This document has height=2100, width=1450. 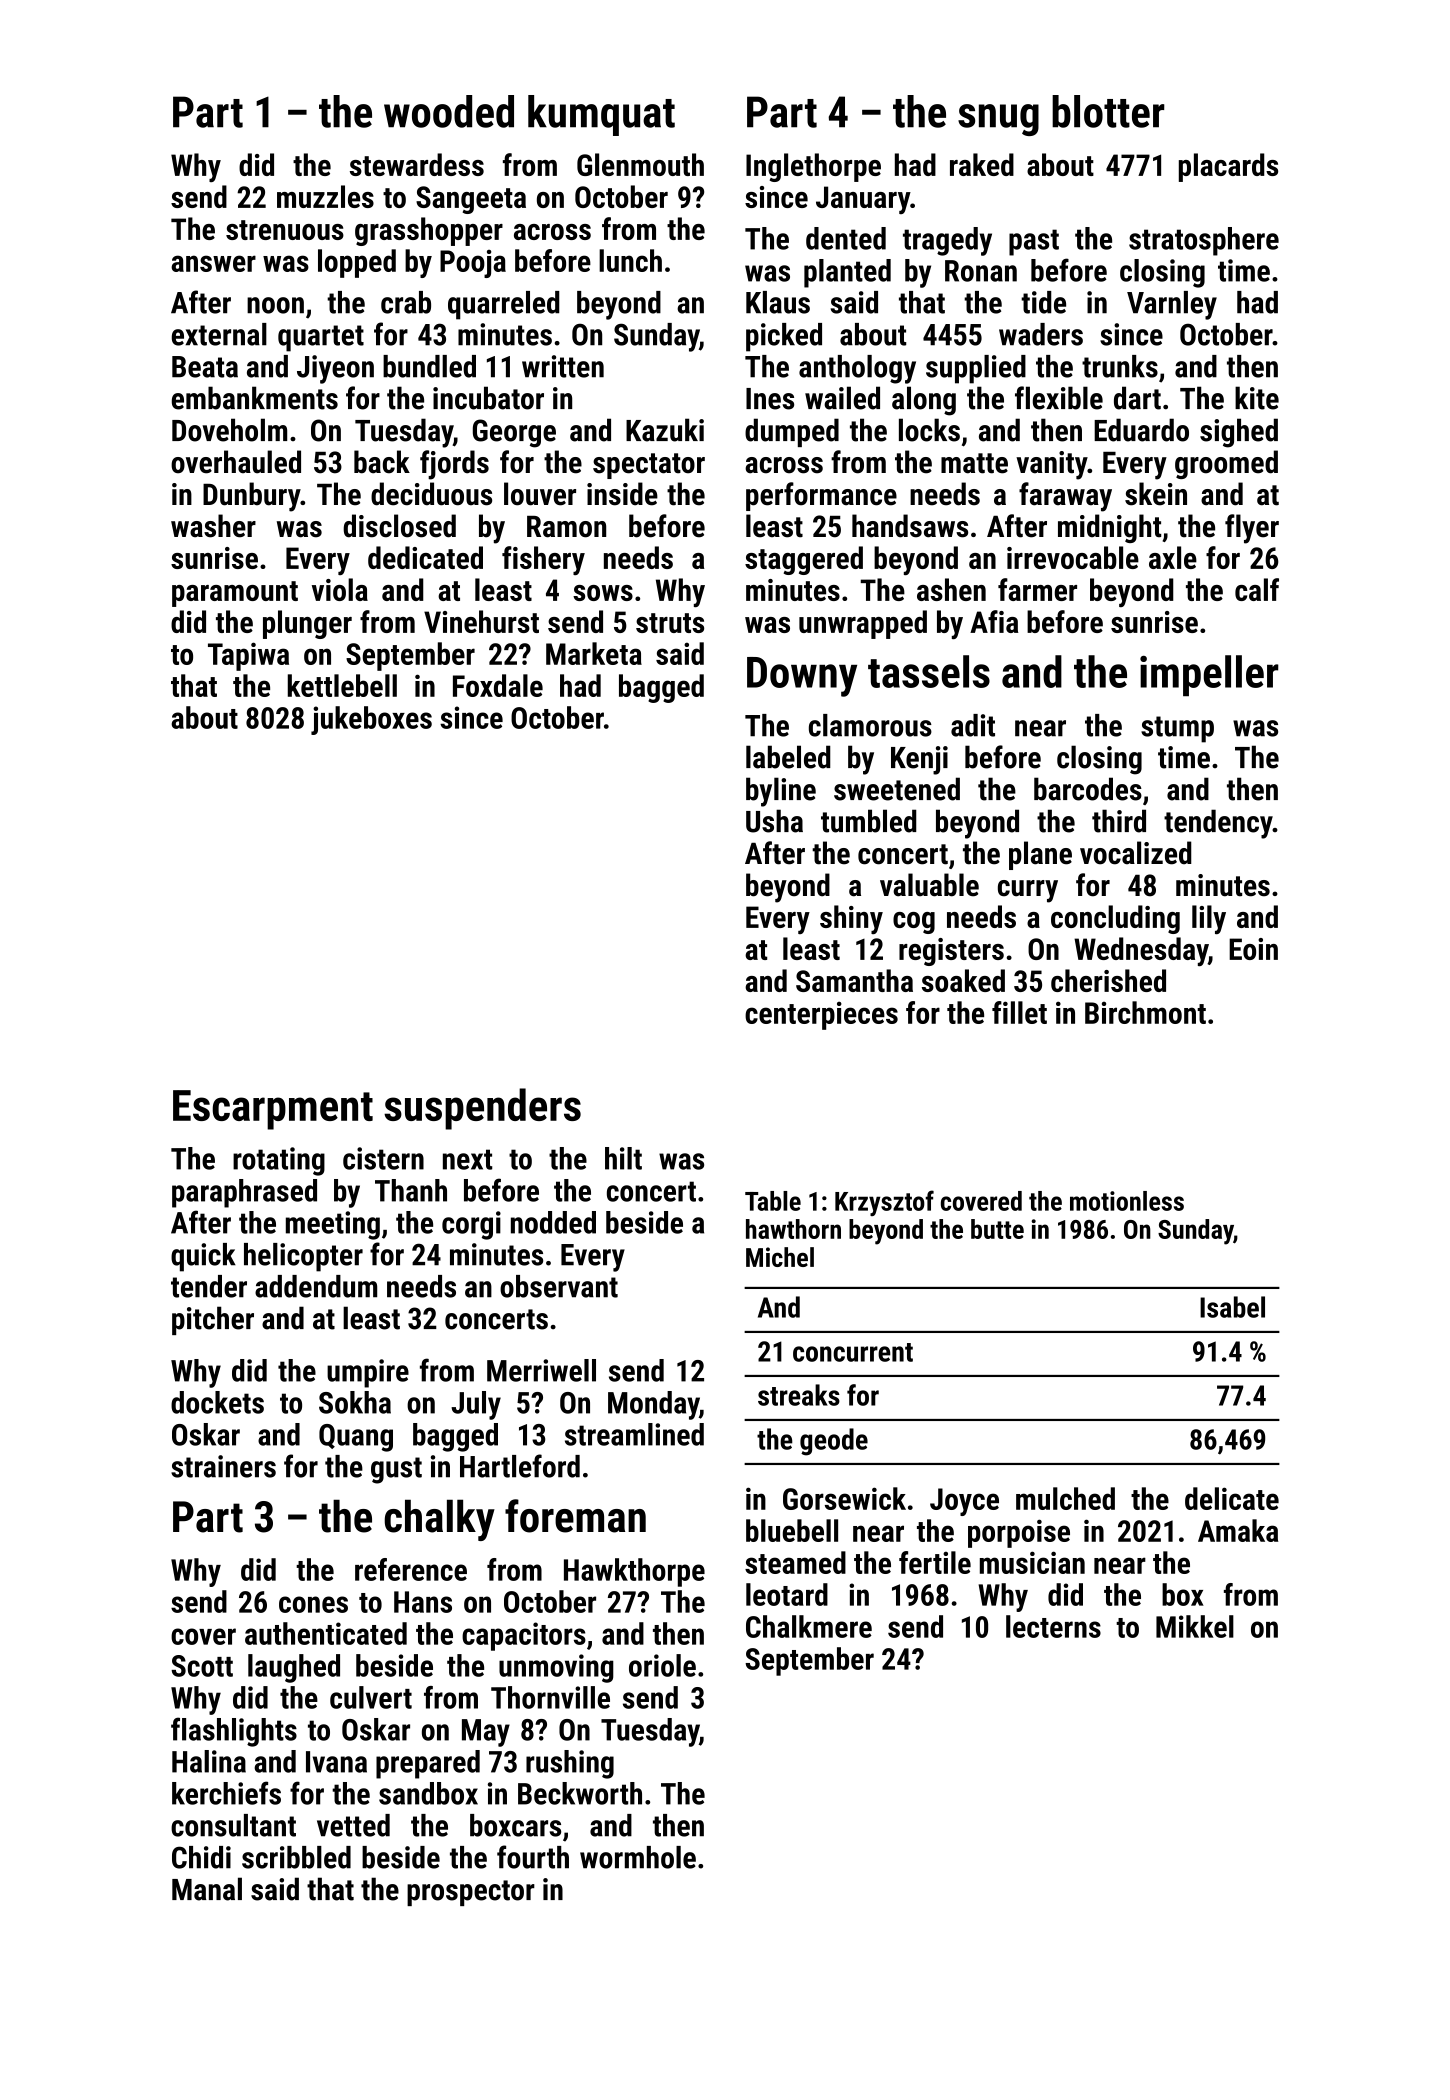 I want to click on fillet, so click(x=1019, y=1012).
